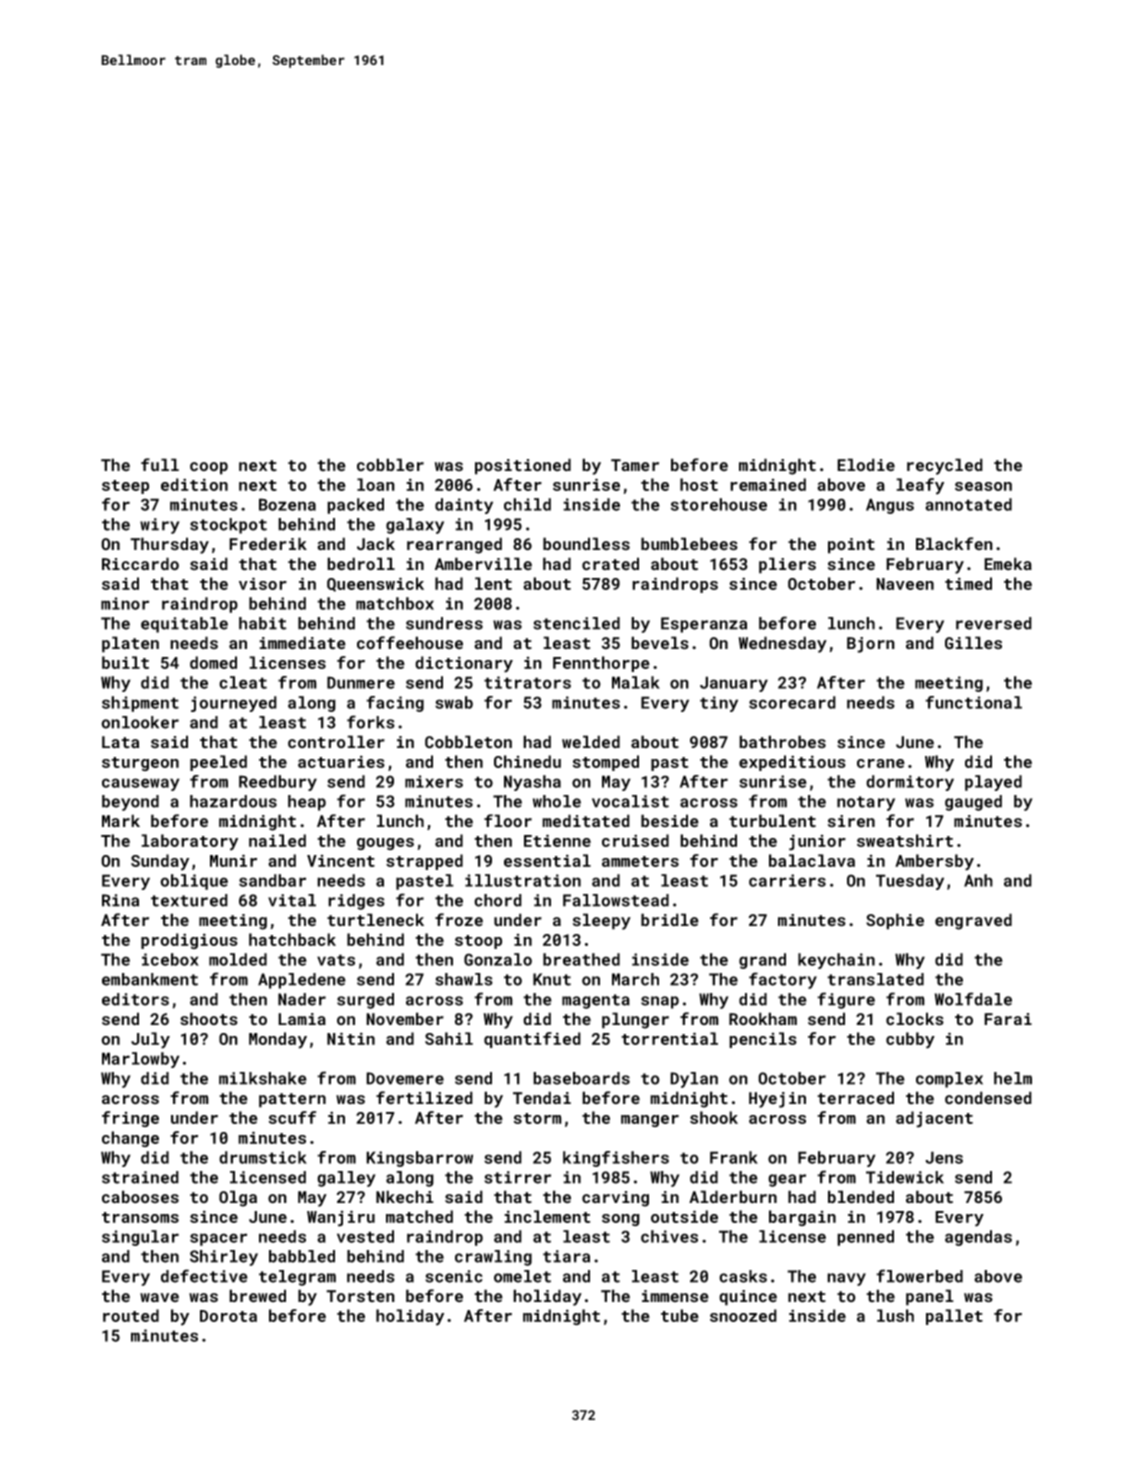 The width and height of the screenshot is (1143, 1480). I want to click on Rina, so click(120, 900).
